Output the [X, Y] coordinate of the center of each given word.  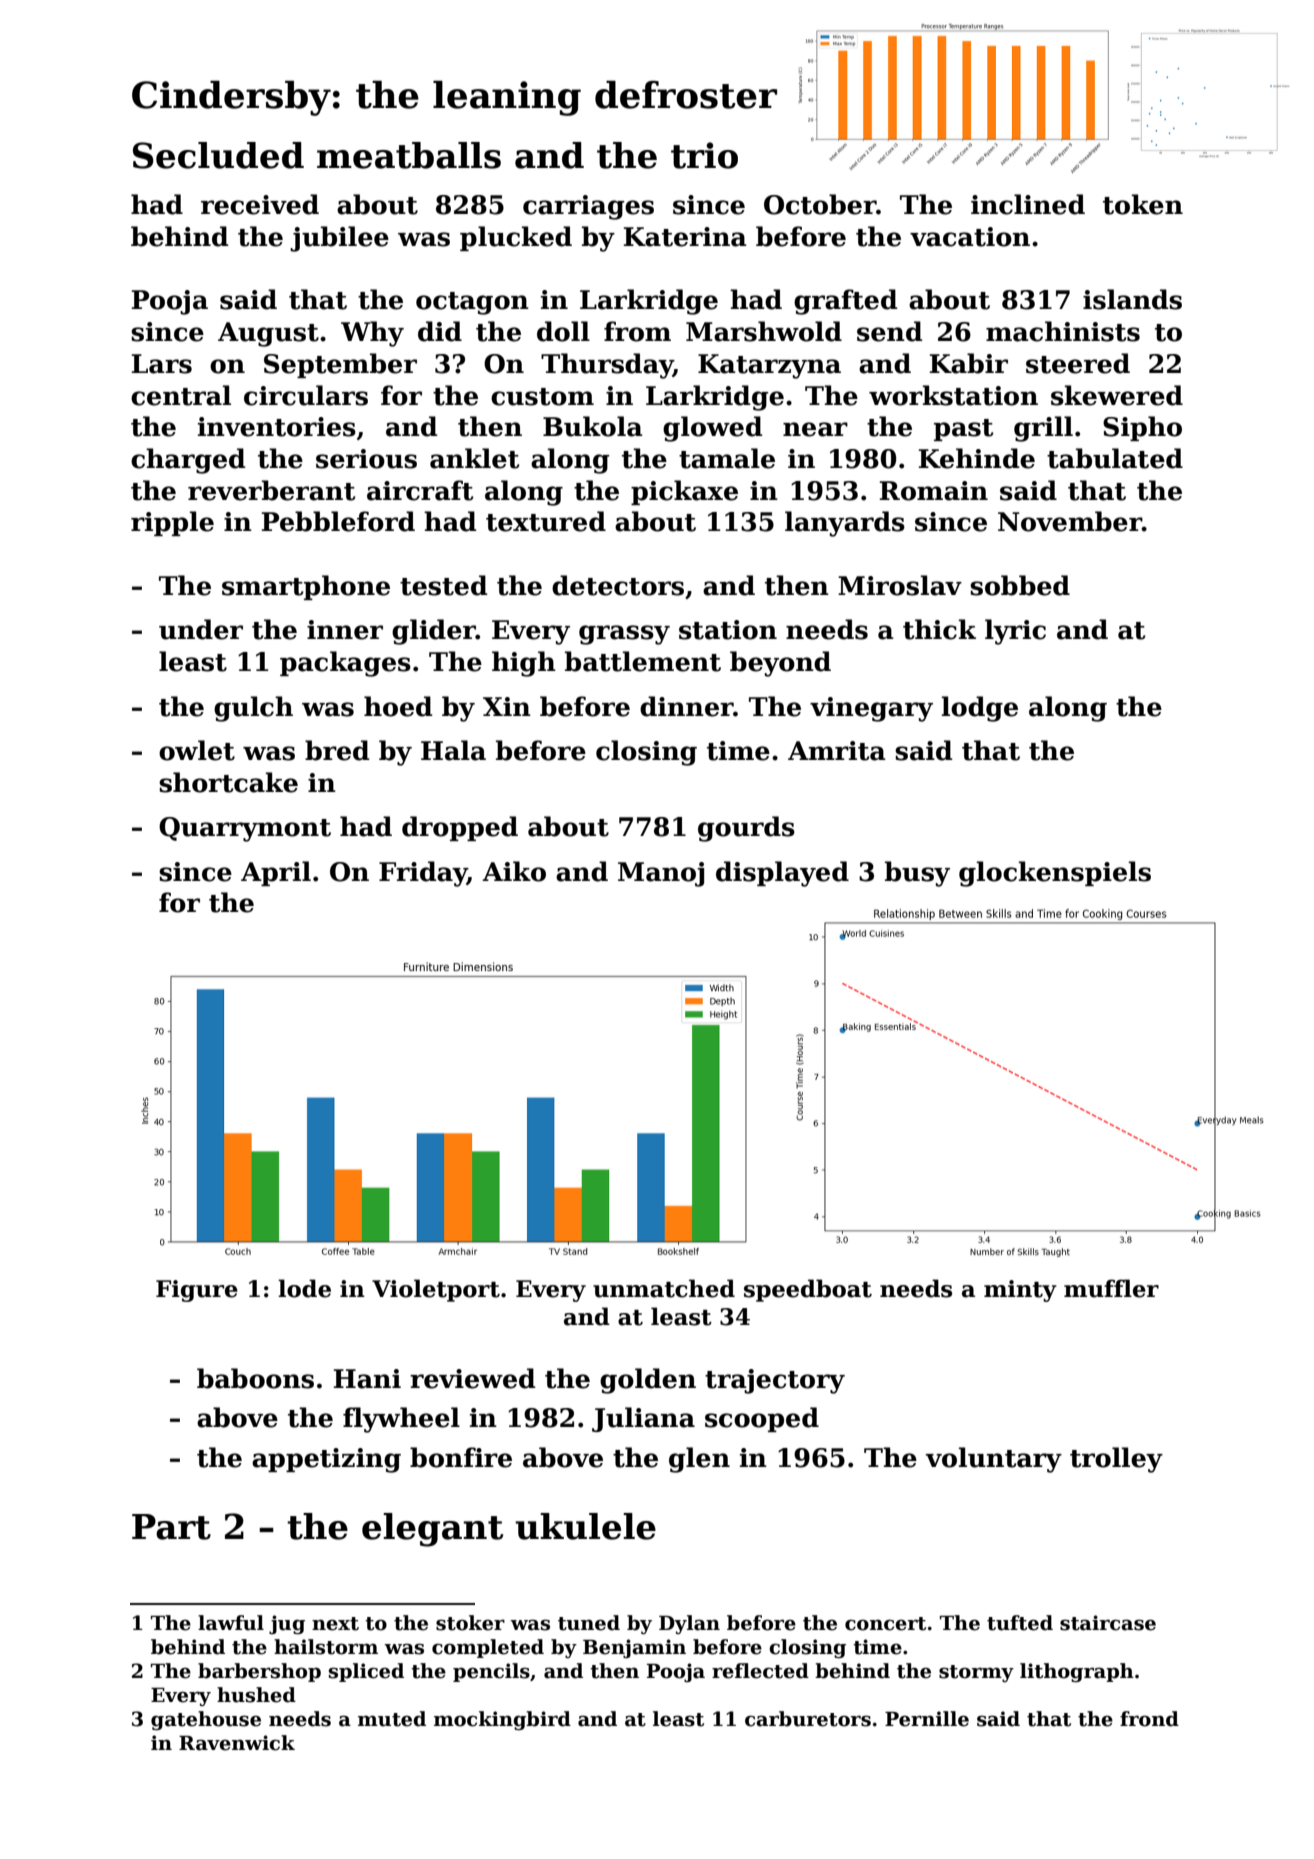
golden [648, 1381]
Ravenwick [237, 1743]
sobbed [1020, 585]
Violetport [436, 1290]
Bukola [593, 426]
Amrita [837, 751]
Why [372, 334]
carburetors [808, 1719]
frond [1149, 1719]
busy [917, 874]
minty [1020, 1291]
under [201, 629]
